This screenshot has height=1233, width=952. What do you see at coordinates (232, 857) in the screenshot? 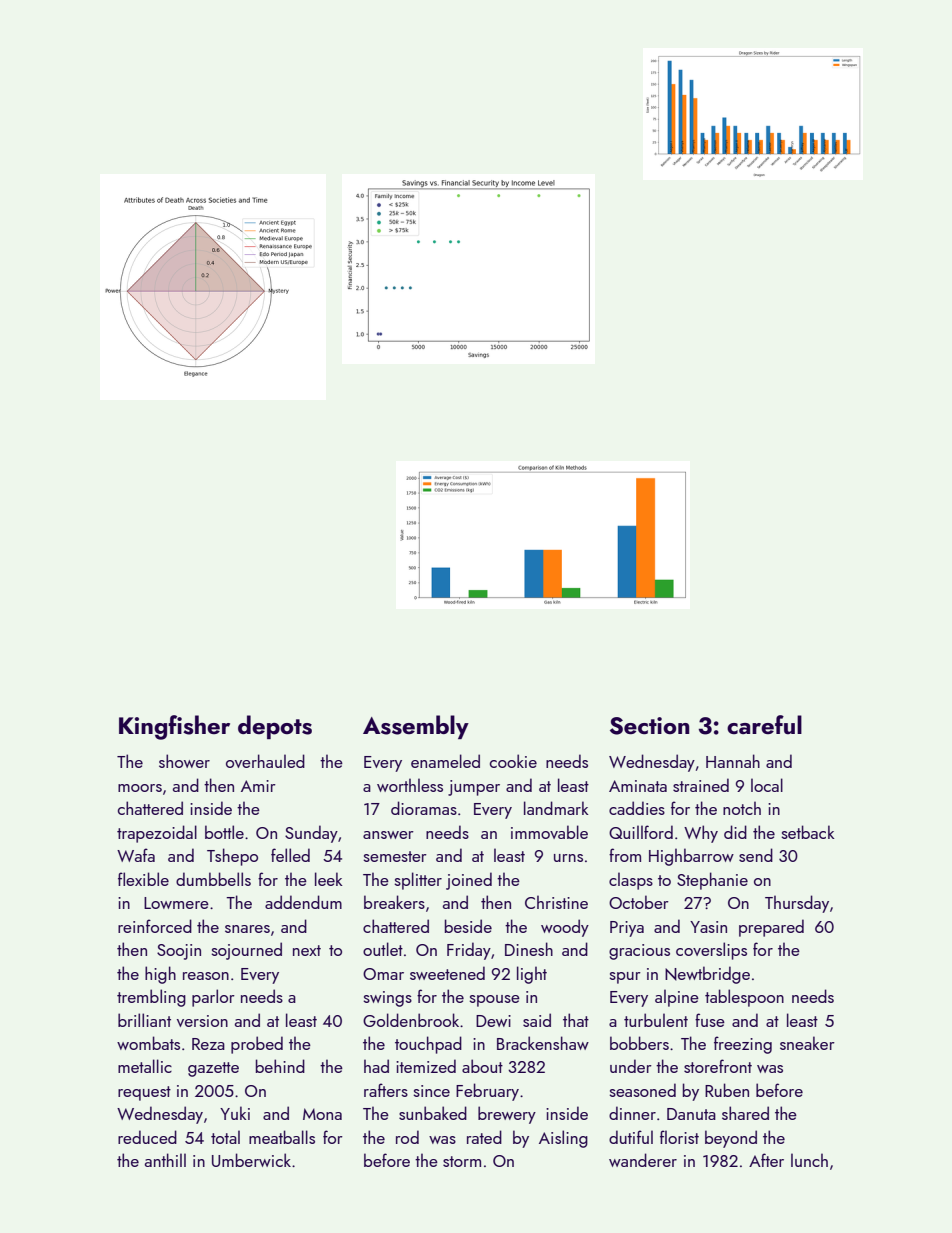
I see `Tshepo` at bounding box center [232, 857].
